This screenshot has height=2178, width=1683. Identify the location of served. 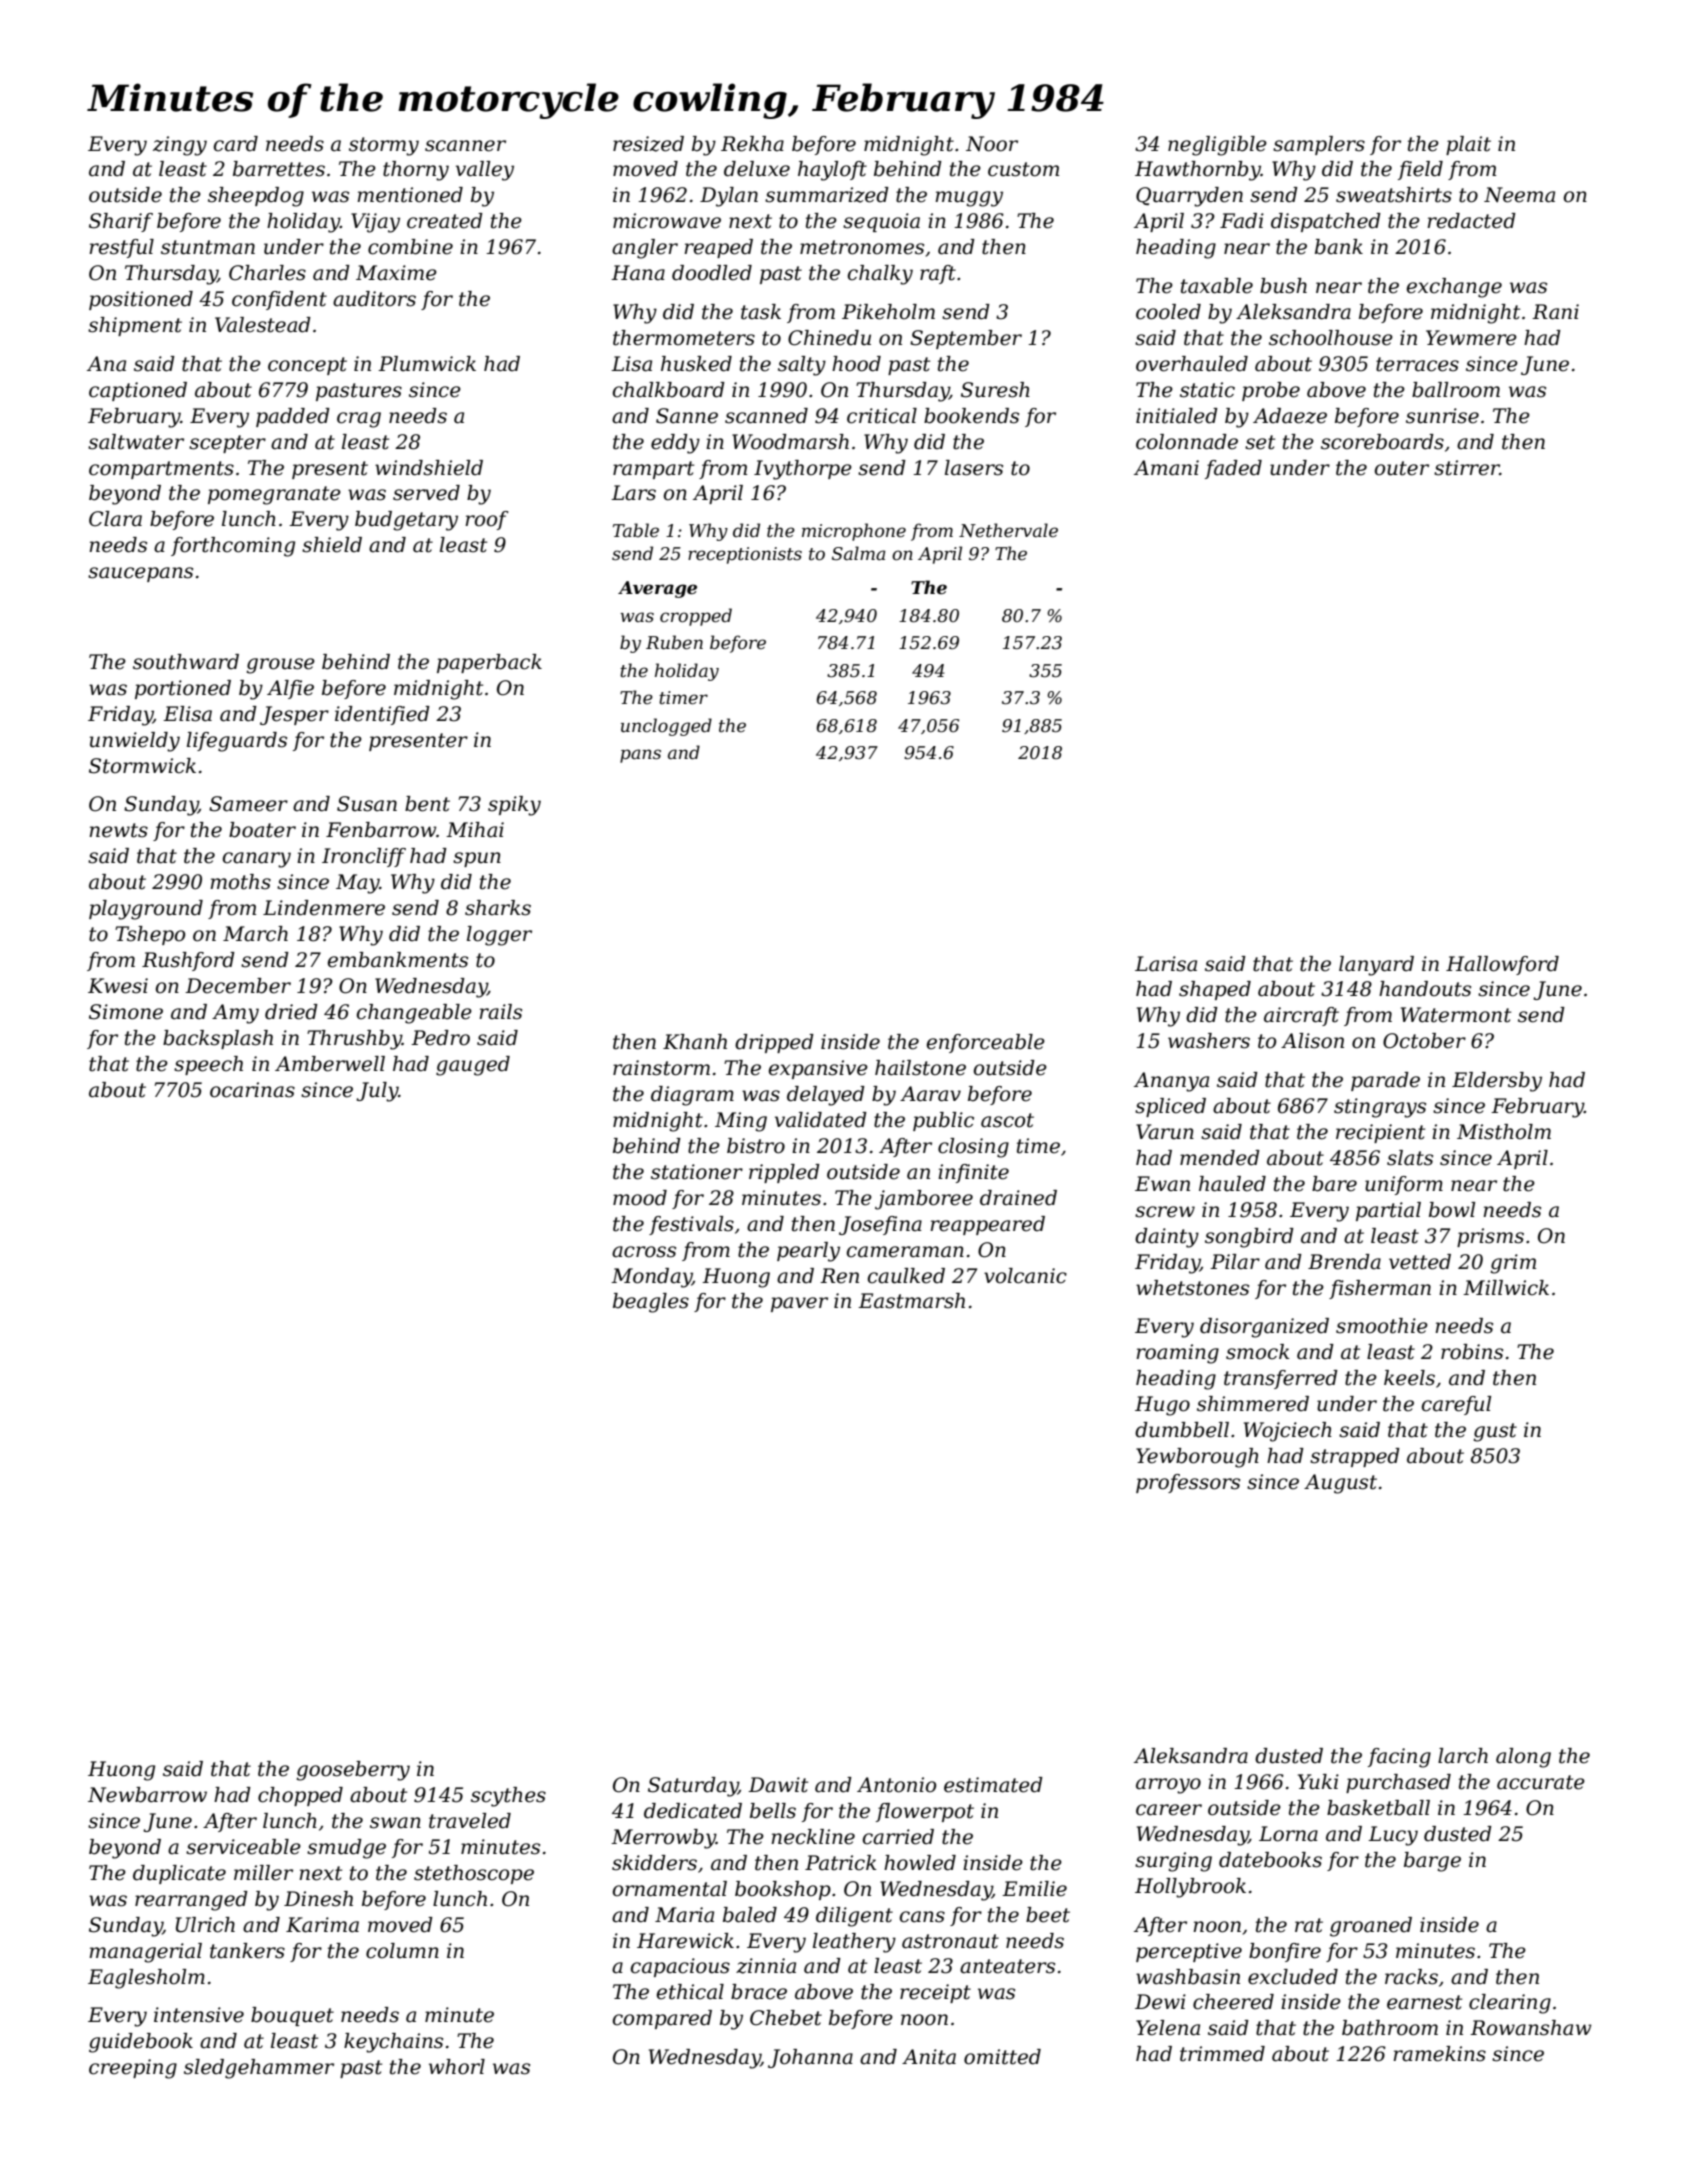
(426, 493).
